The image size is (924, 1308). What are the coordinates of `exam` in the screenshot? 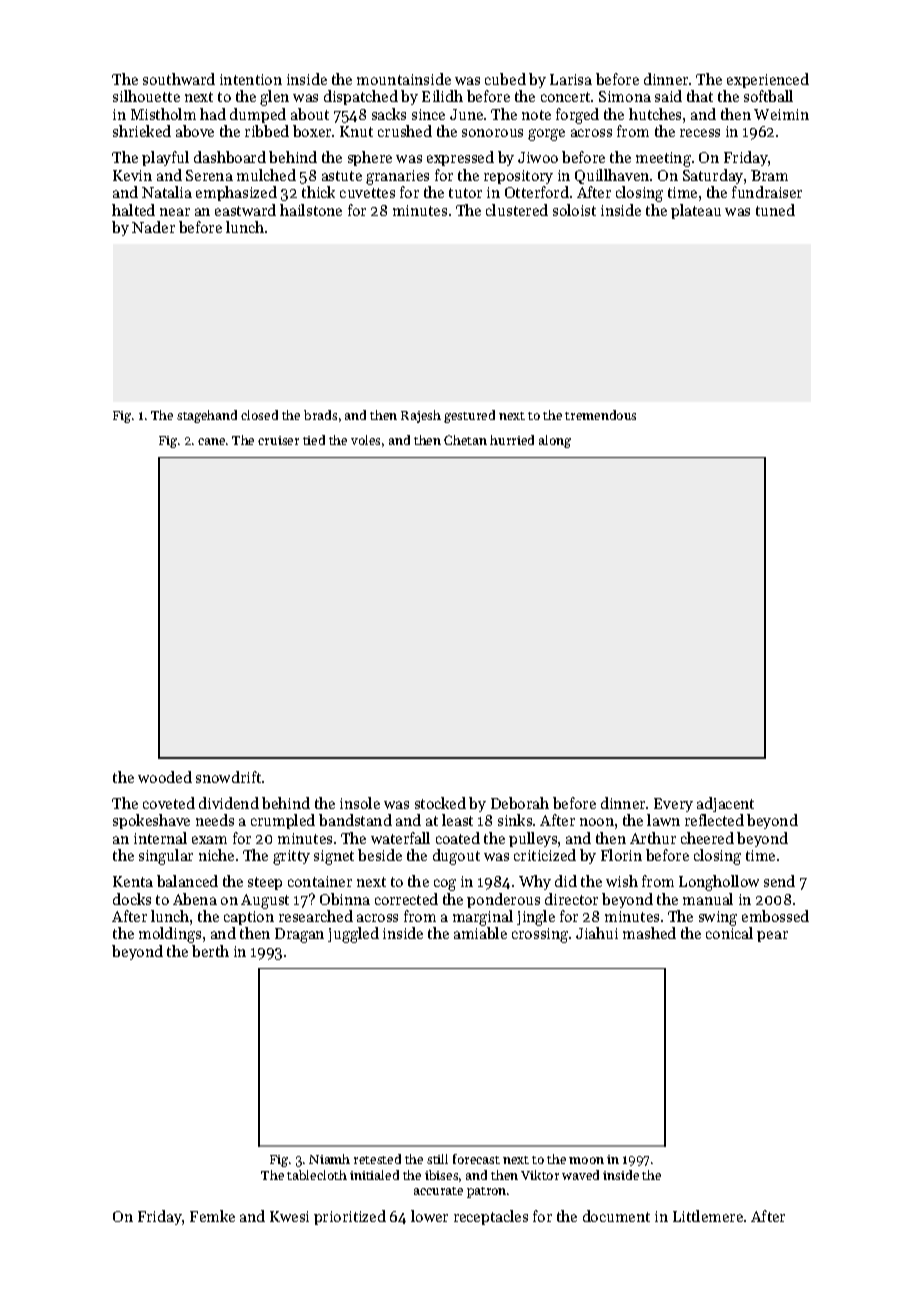 It's located at (209, 840).
